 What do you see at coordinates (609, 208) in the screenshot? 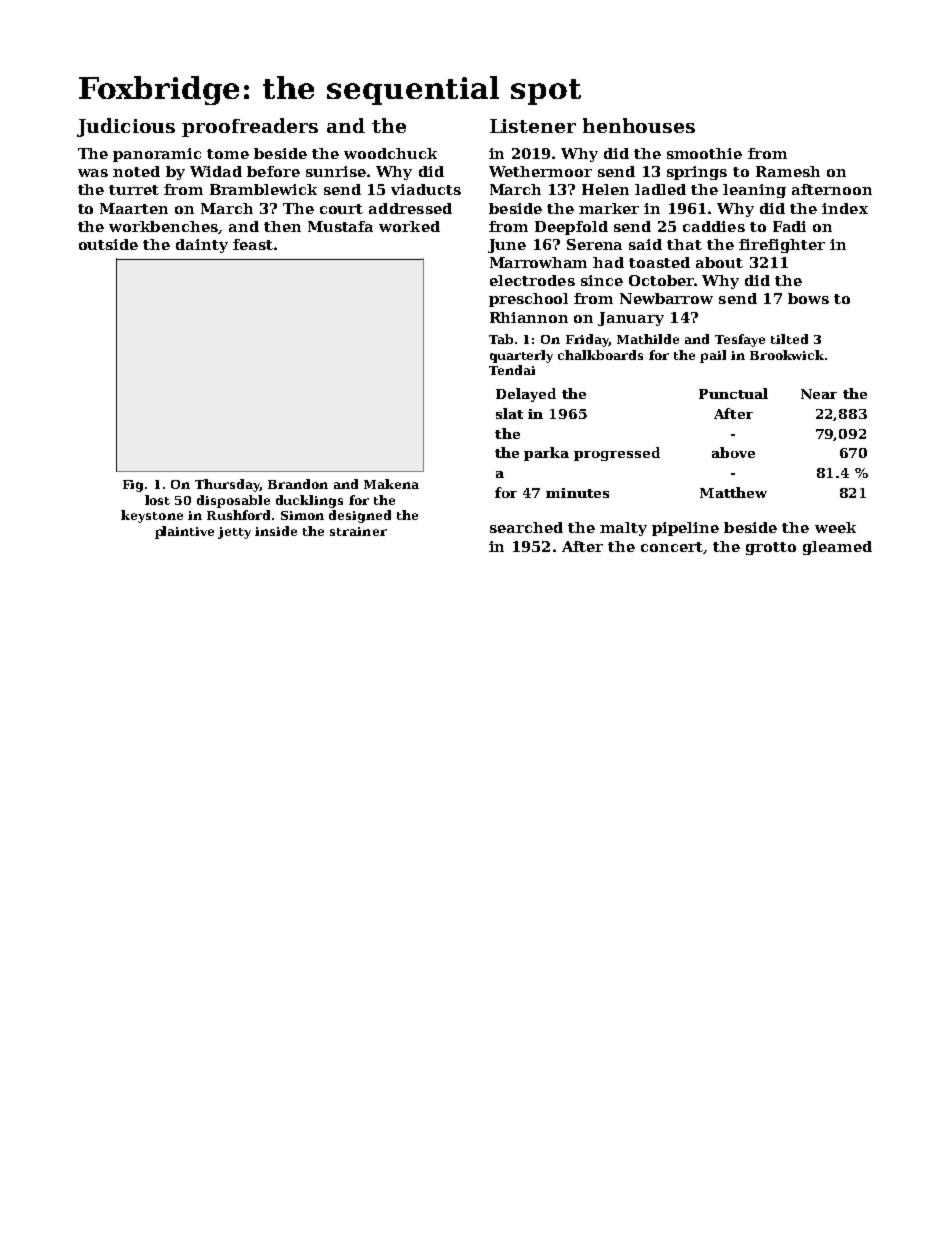
I see `marker` at bounding box center [609, 208].
